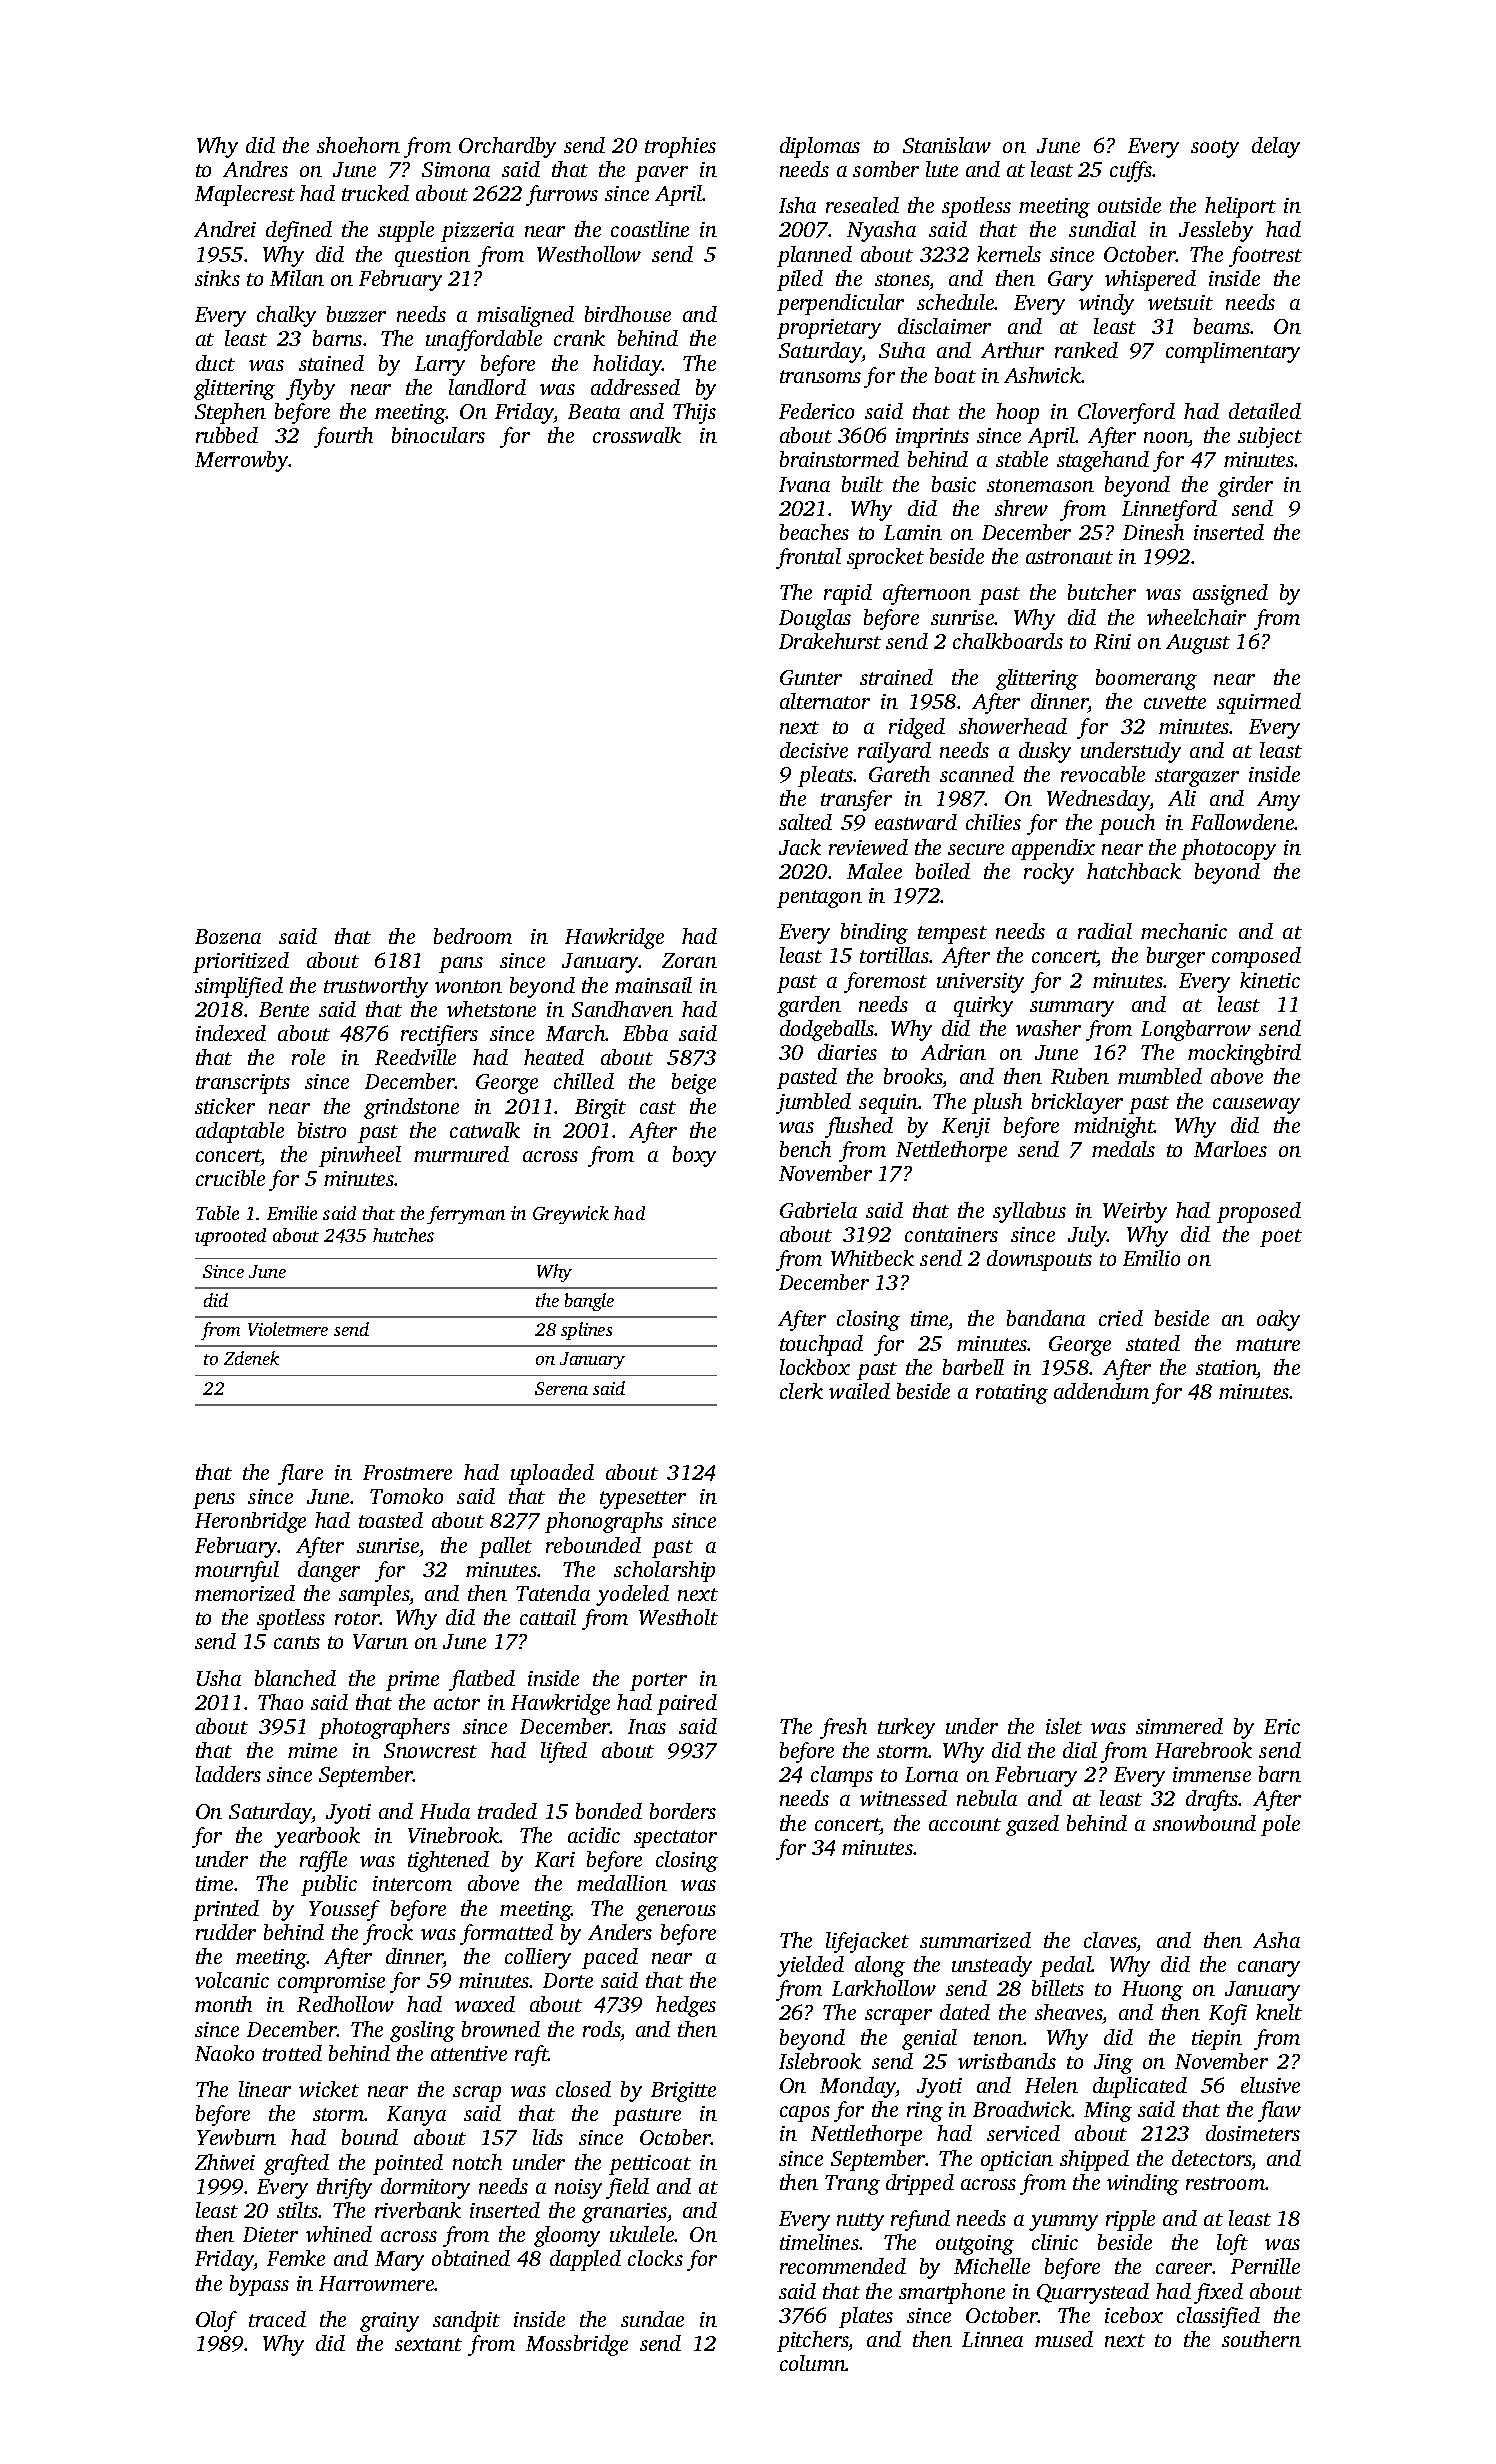 The image size is (1496, 2464). Describe the element at coordinates (358, 145) in the screenshot. I see `shoehorn` at that location.
